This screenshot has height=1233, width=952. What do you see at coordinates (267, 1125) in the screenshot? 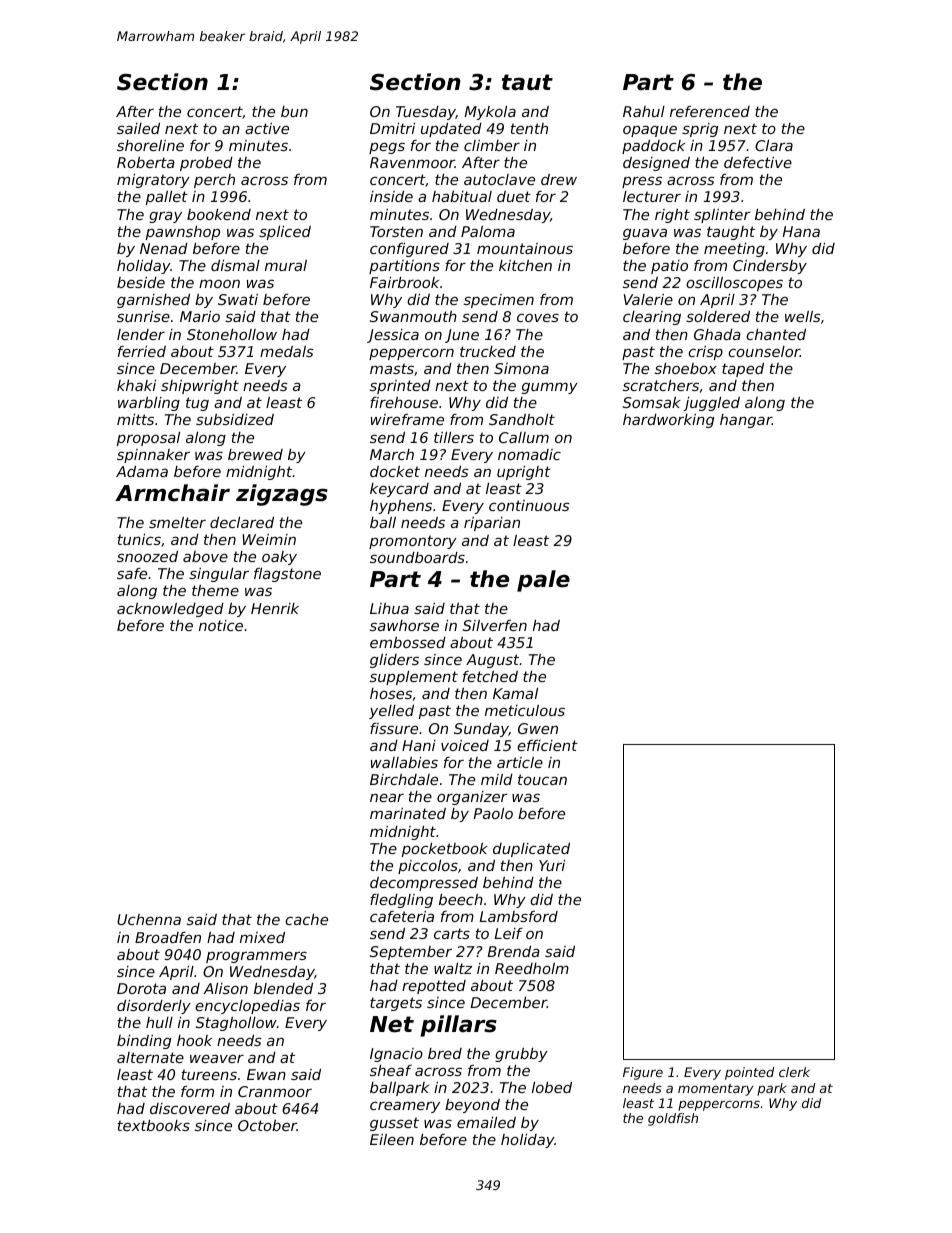
I see `October` at bounding box center [267, 1125].
